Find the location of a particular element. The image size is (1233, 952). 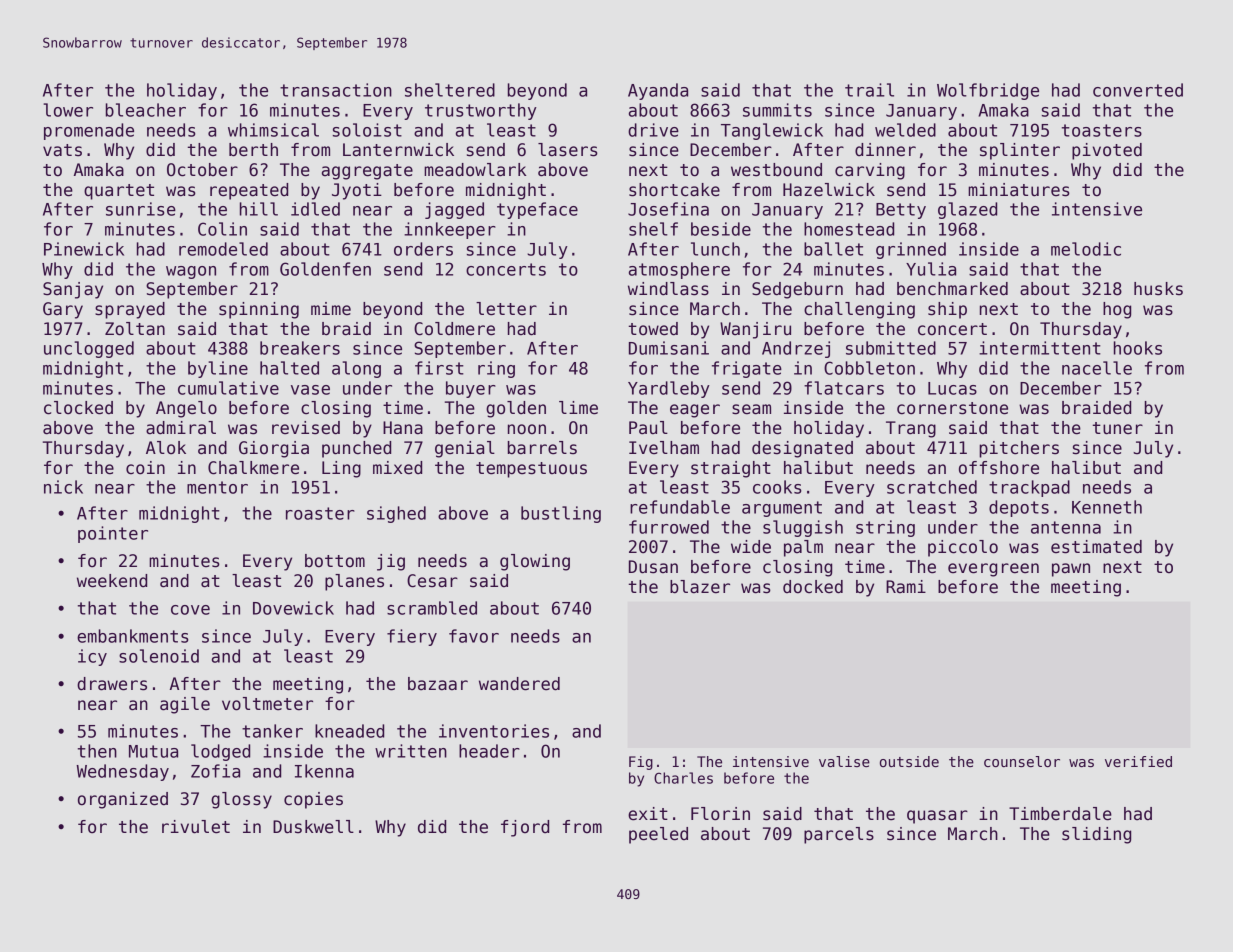

Paul is located at coordinates (648, 428).
